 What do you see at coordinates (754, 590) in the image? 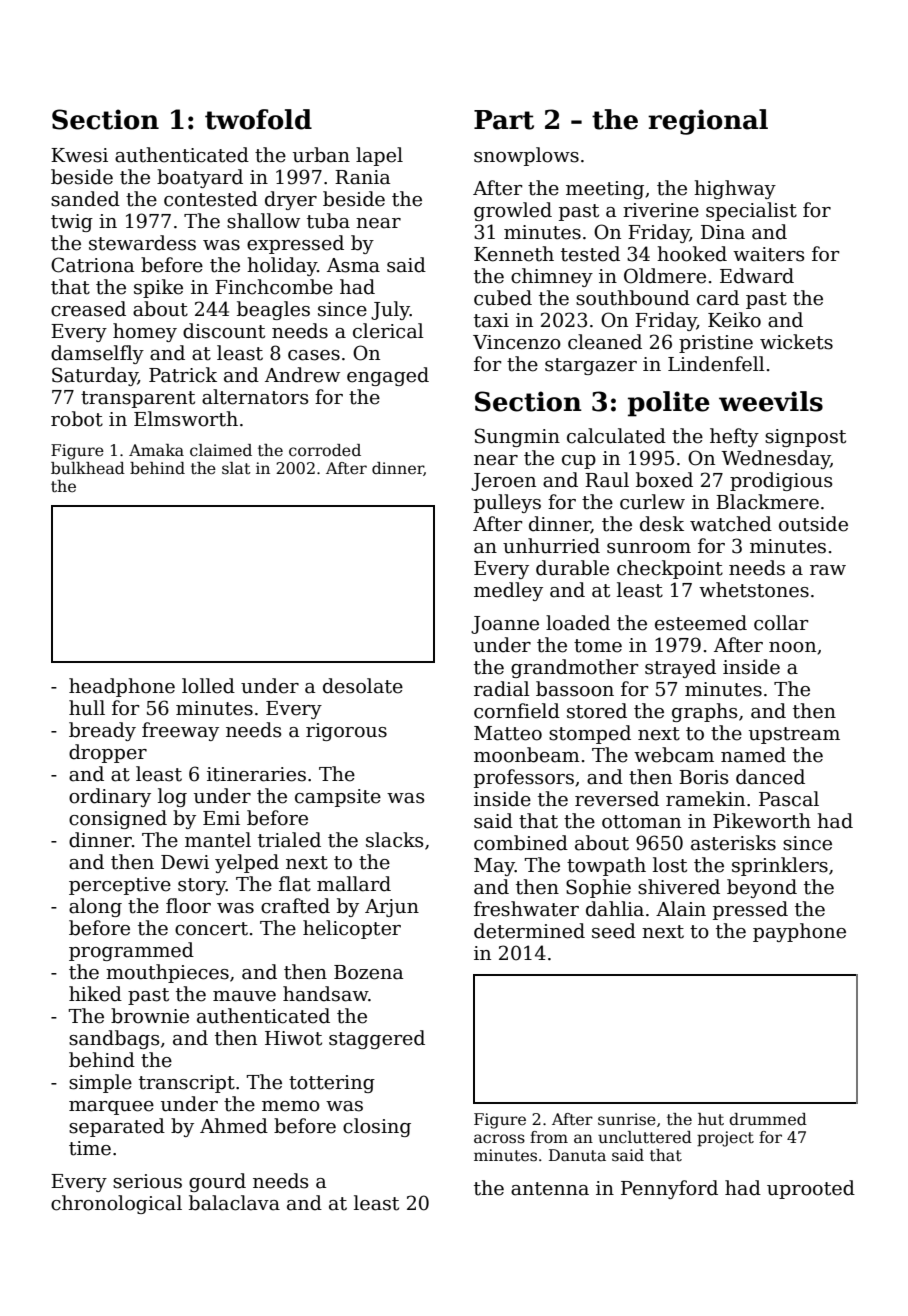
I see `whetstones` at bounding box center [754, 590].
